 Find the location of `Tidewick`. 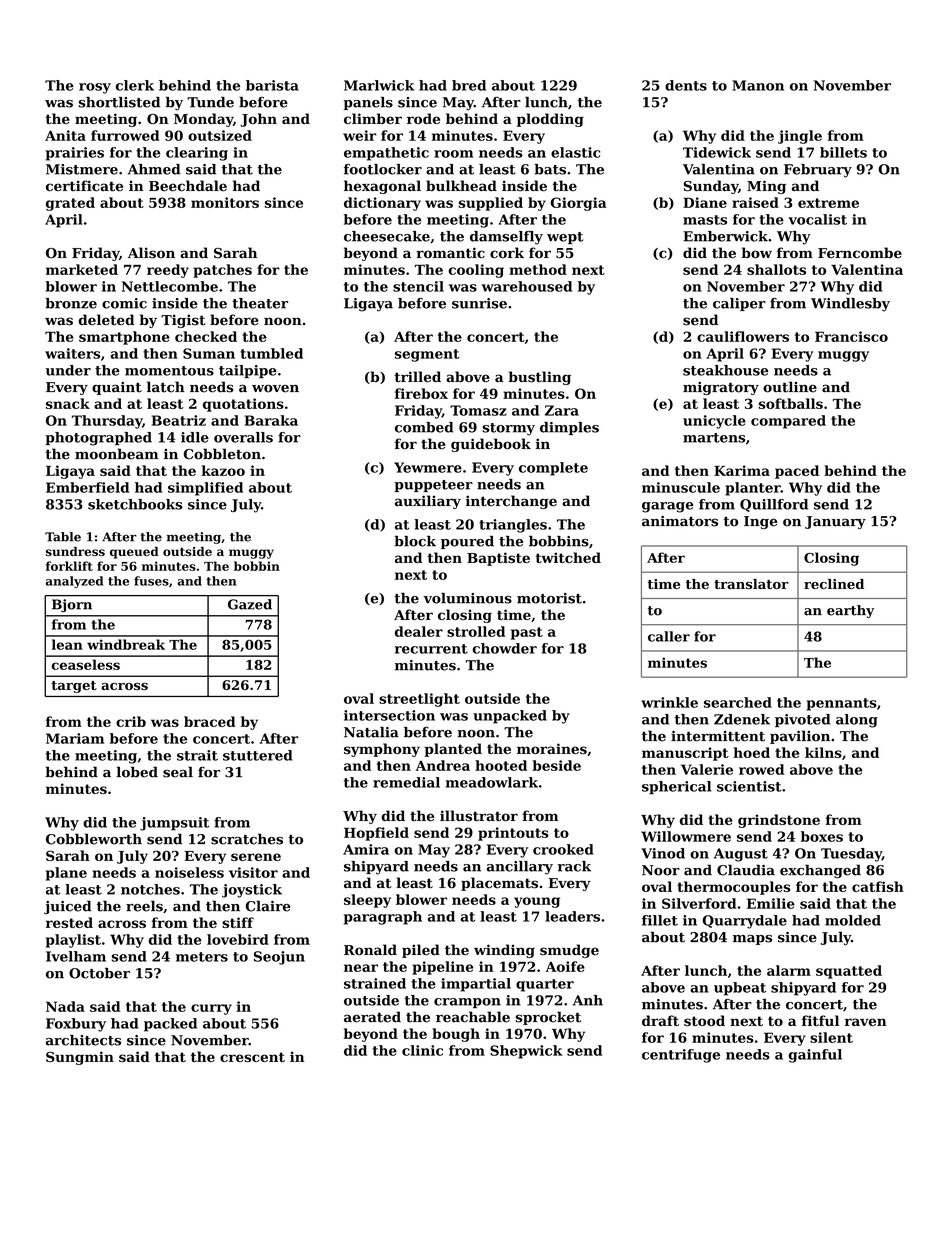

Tidewick is located at coordinates (717, 152).
